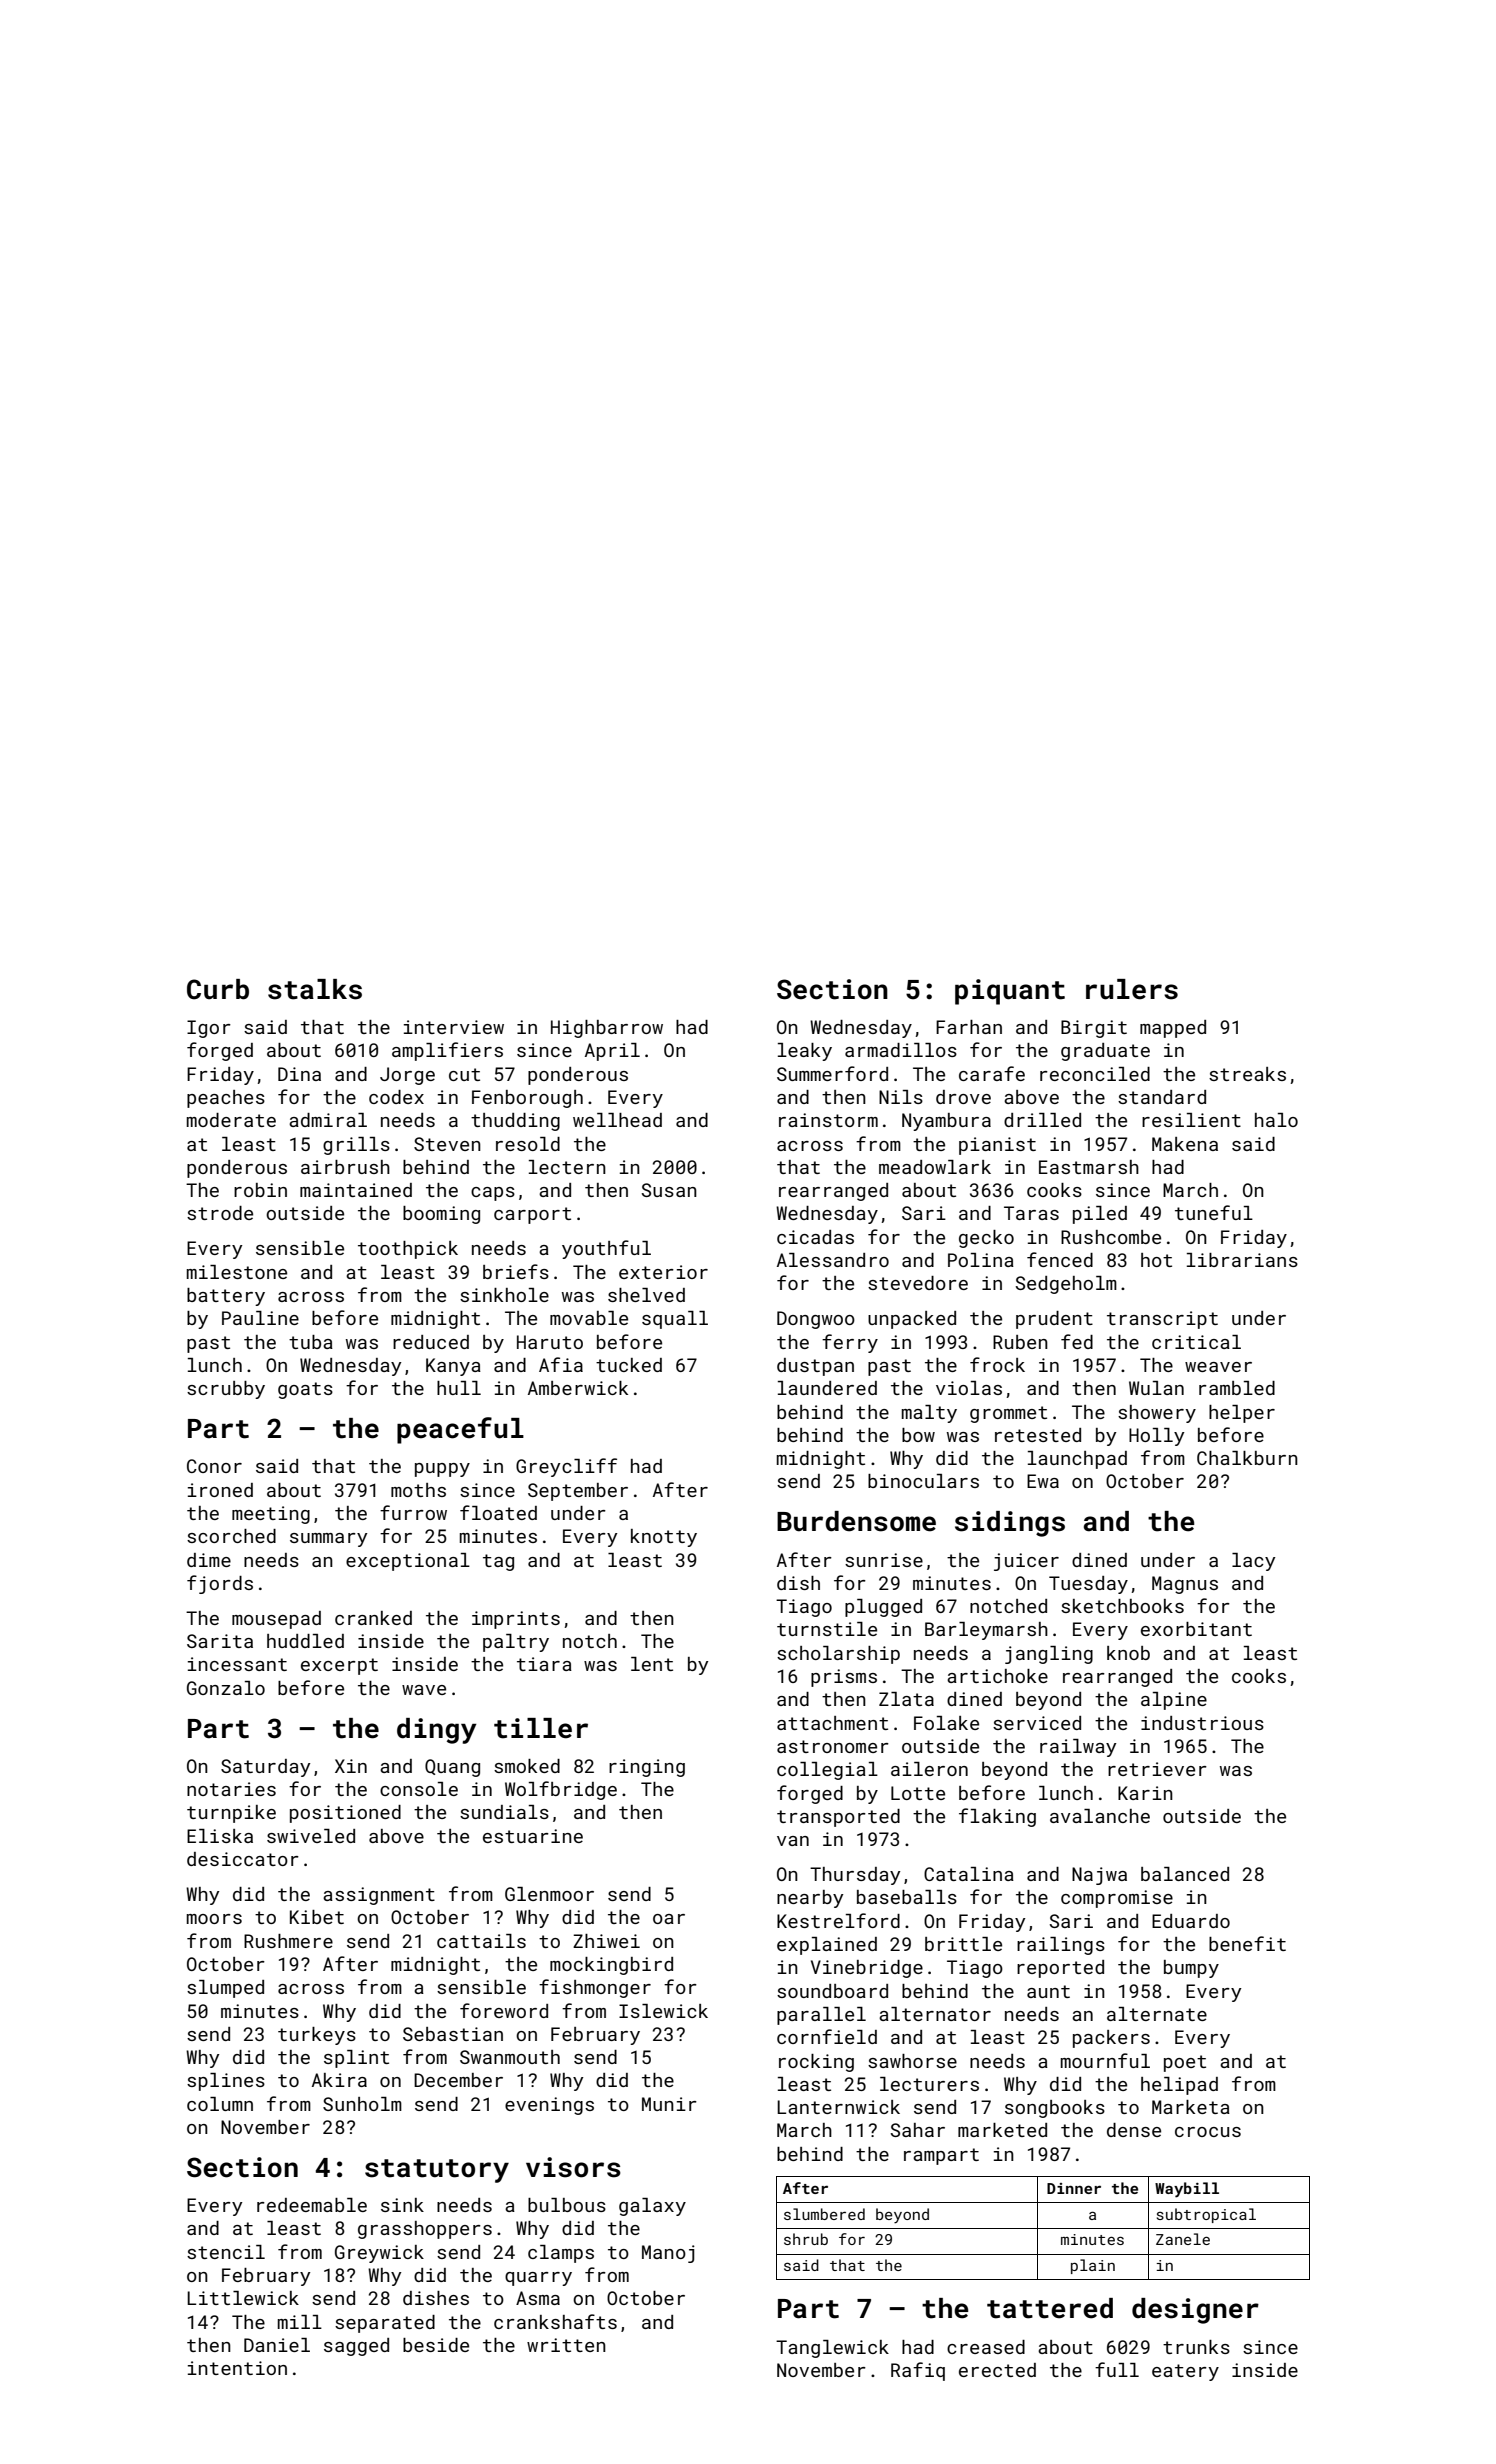  Describe the element at coordinates (1185, 1585) in the page. I see `Magnus` at that location.
